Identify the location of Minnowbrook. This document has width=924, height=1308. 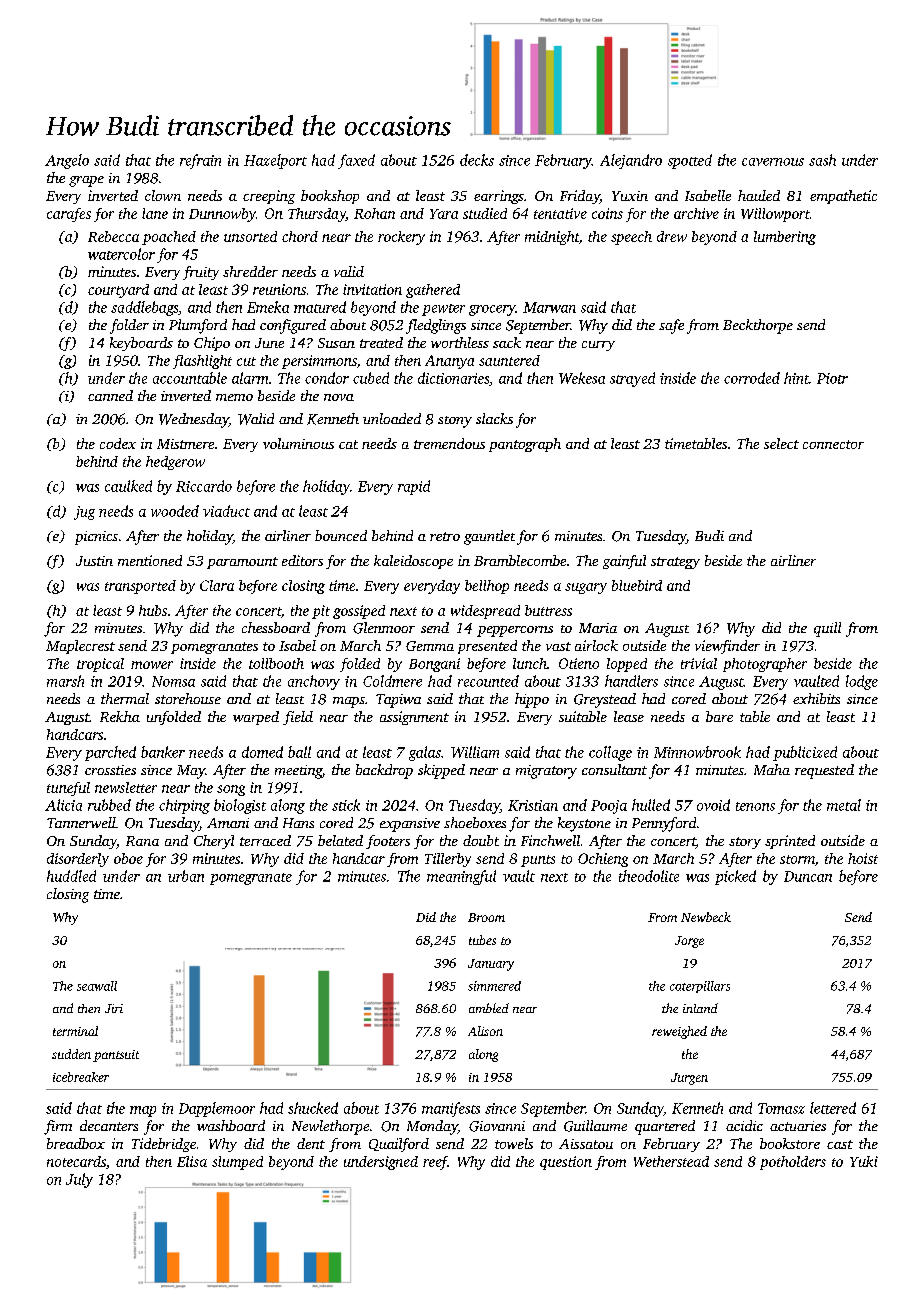
(697, 752).
